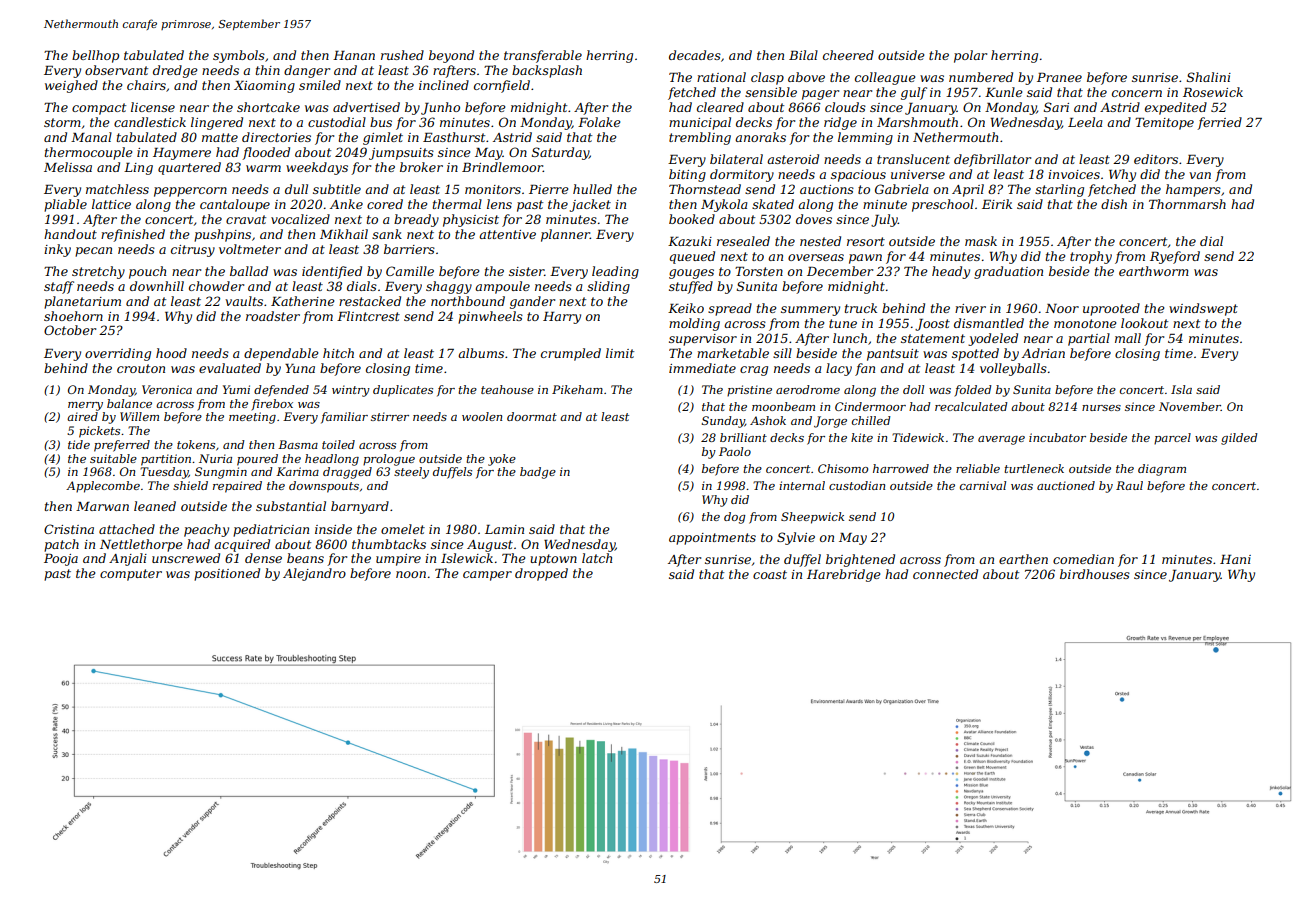 The height and width of the screenshot is (924, 1308). What do you see at coordinates (1091, 257) in the screenshot?
I see `trophy` at bounding box center [1091, 257].
